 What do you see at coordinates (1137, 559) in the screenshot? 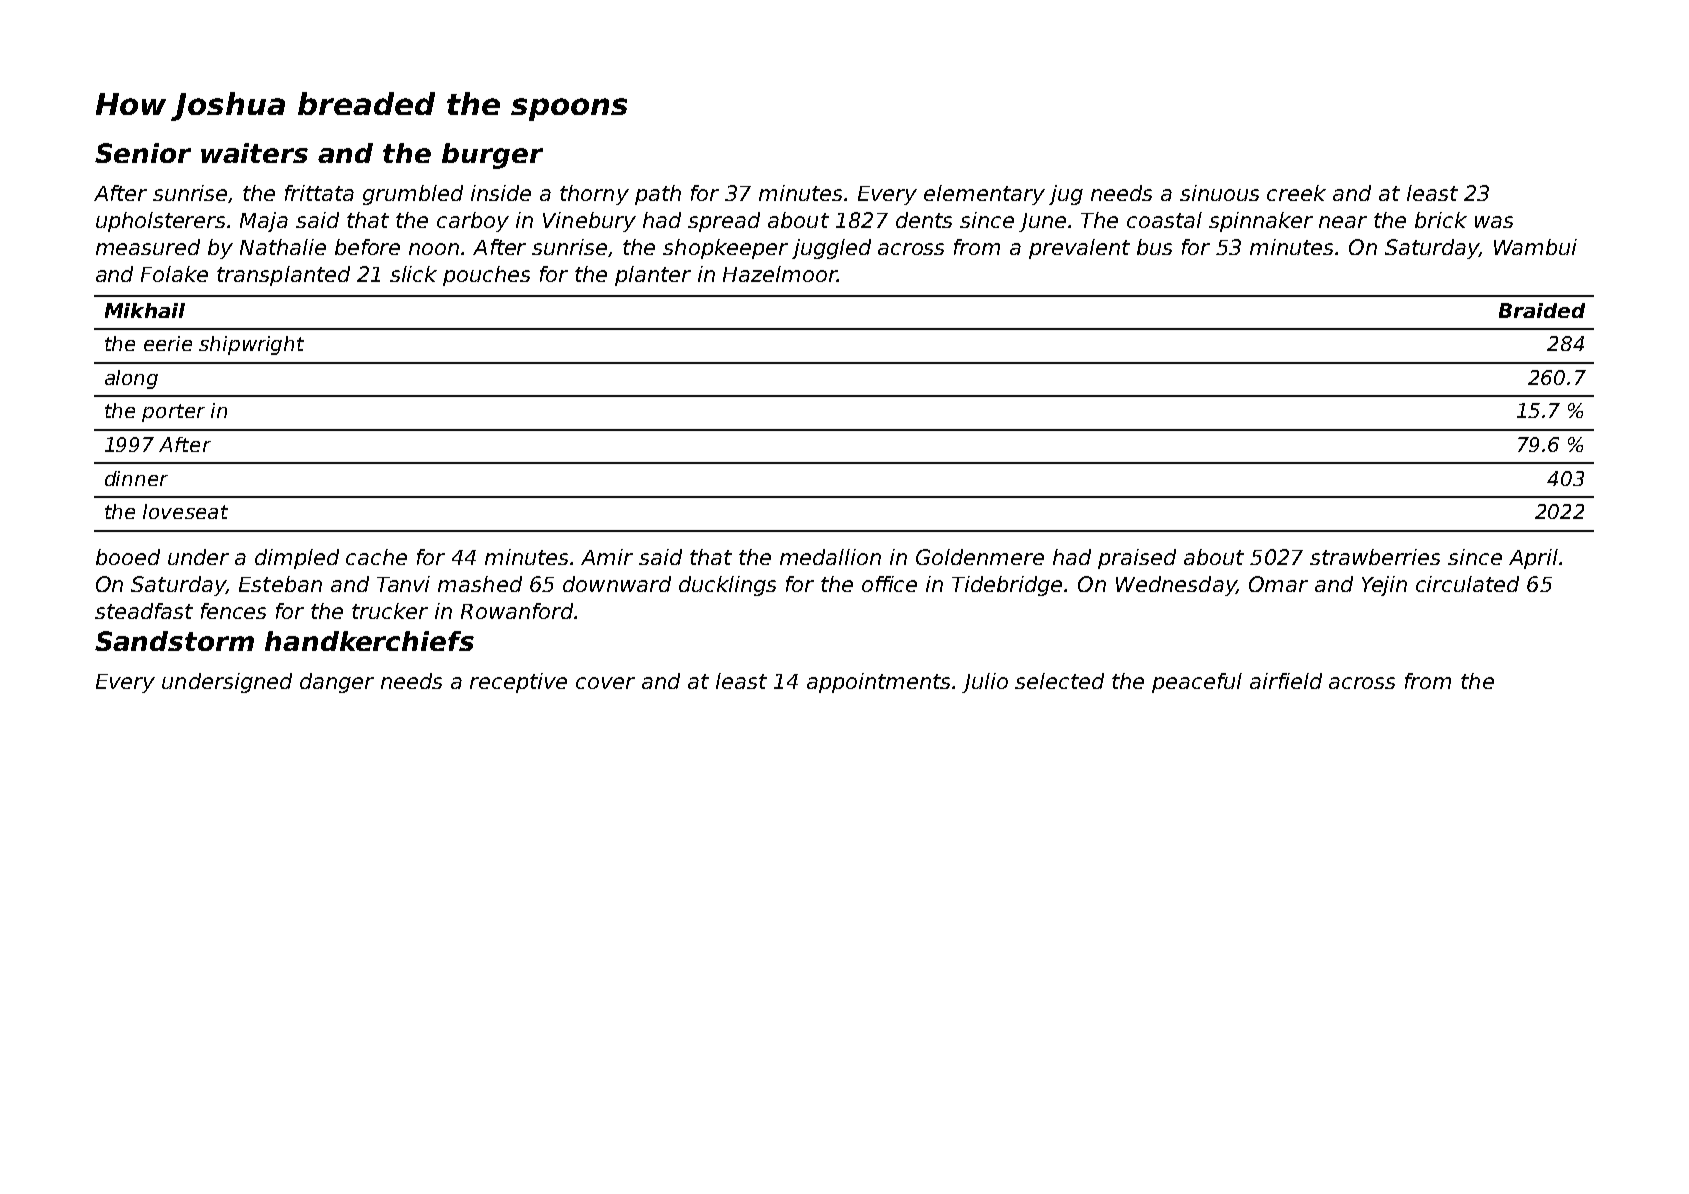
I see `praised` at bounding box center [1137, 559].
